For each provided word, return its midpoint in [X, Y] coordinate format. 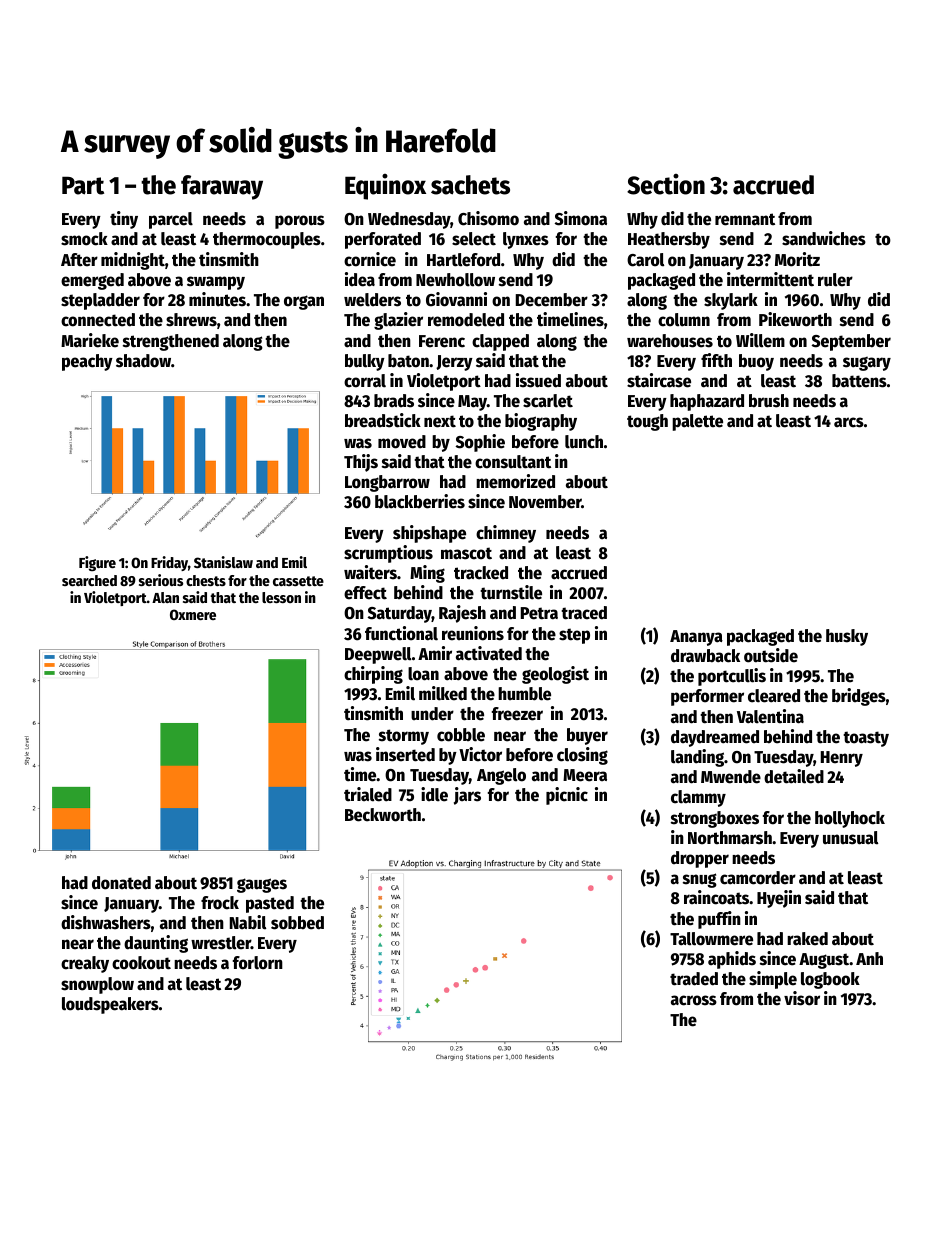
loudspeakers [110, 1005]
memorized [515, 481]
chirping [373, 675]
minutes [217, 299]
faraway [222, 187]
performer [707, 697]
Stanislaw [223, 562]
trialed [368, 794]
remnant [745, 219]
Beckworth [383, 815]
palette [697, 422]
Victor [480, 754]
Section [666, 184]
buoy [756, 362]
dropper [700, 859]
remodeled [466, 320]
